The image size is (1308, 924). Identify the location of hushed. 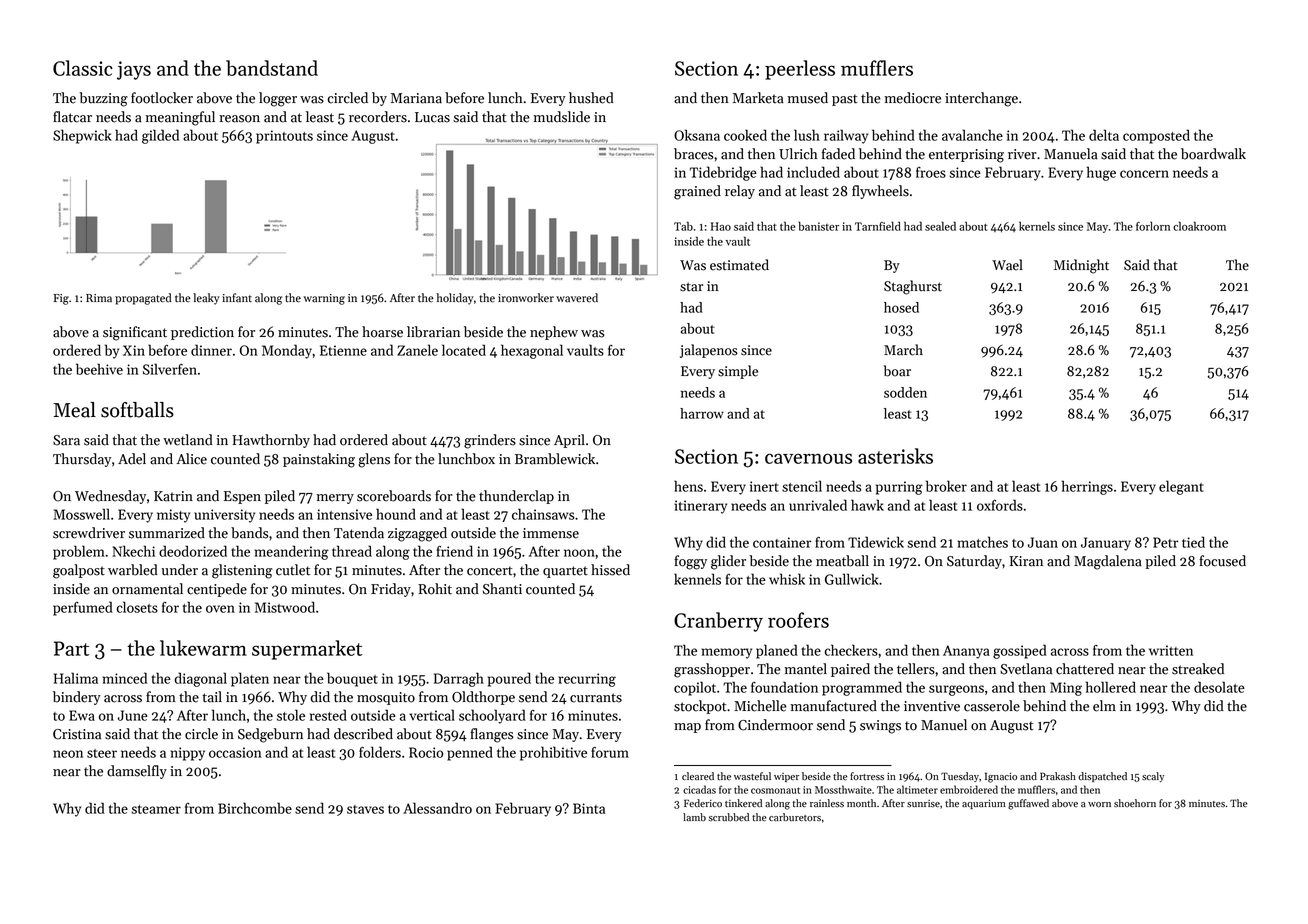
(591, 98).
